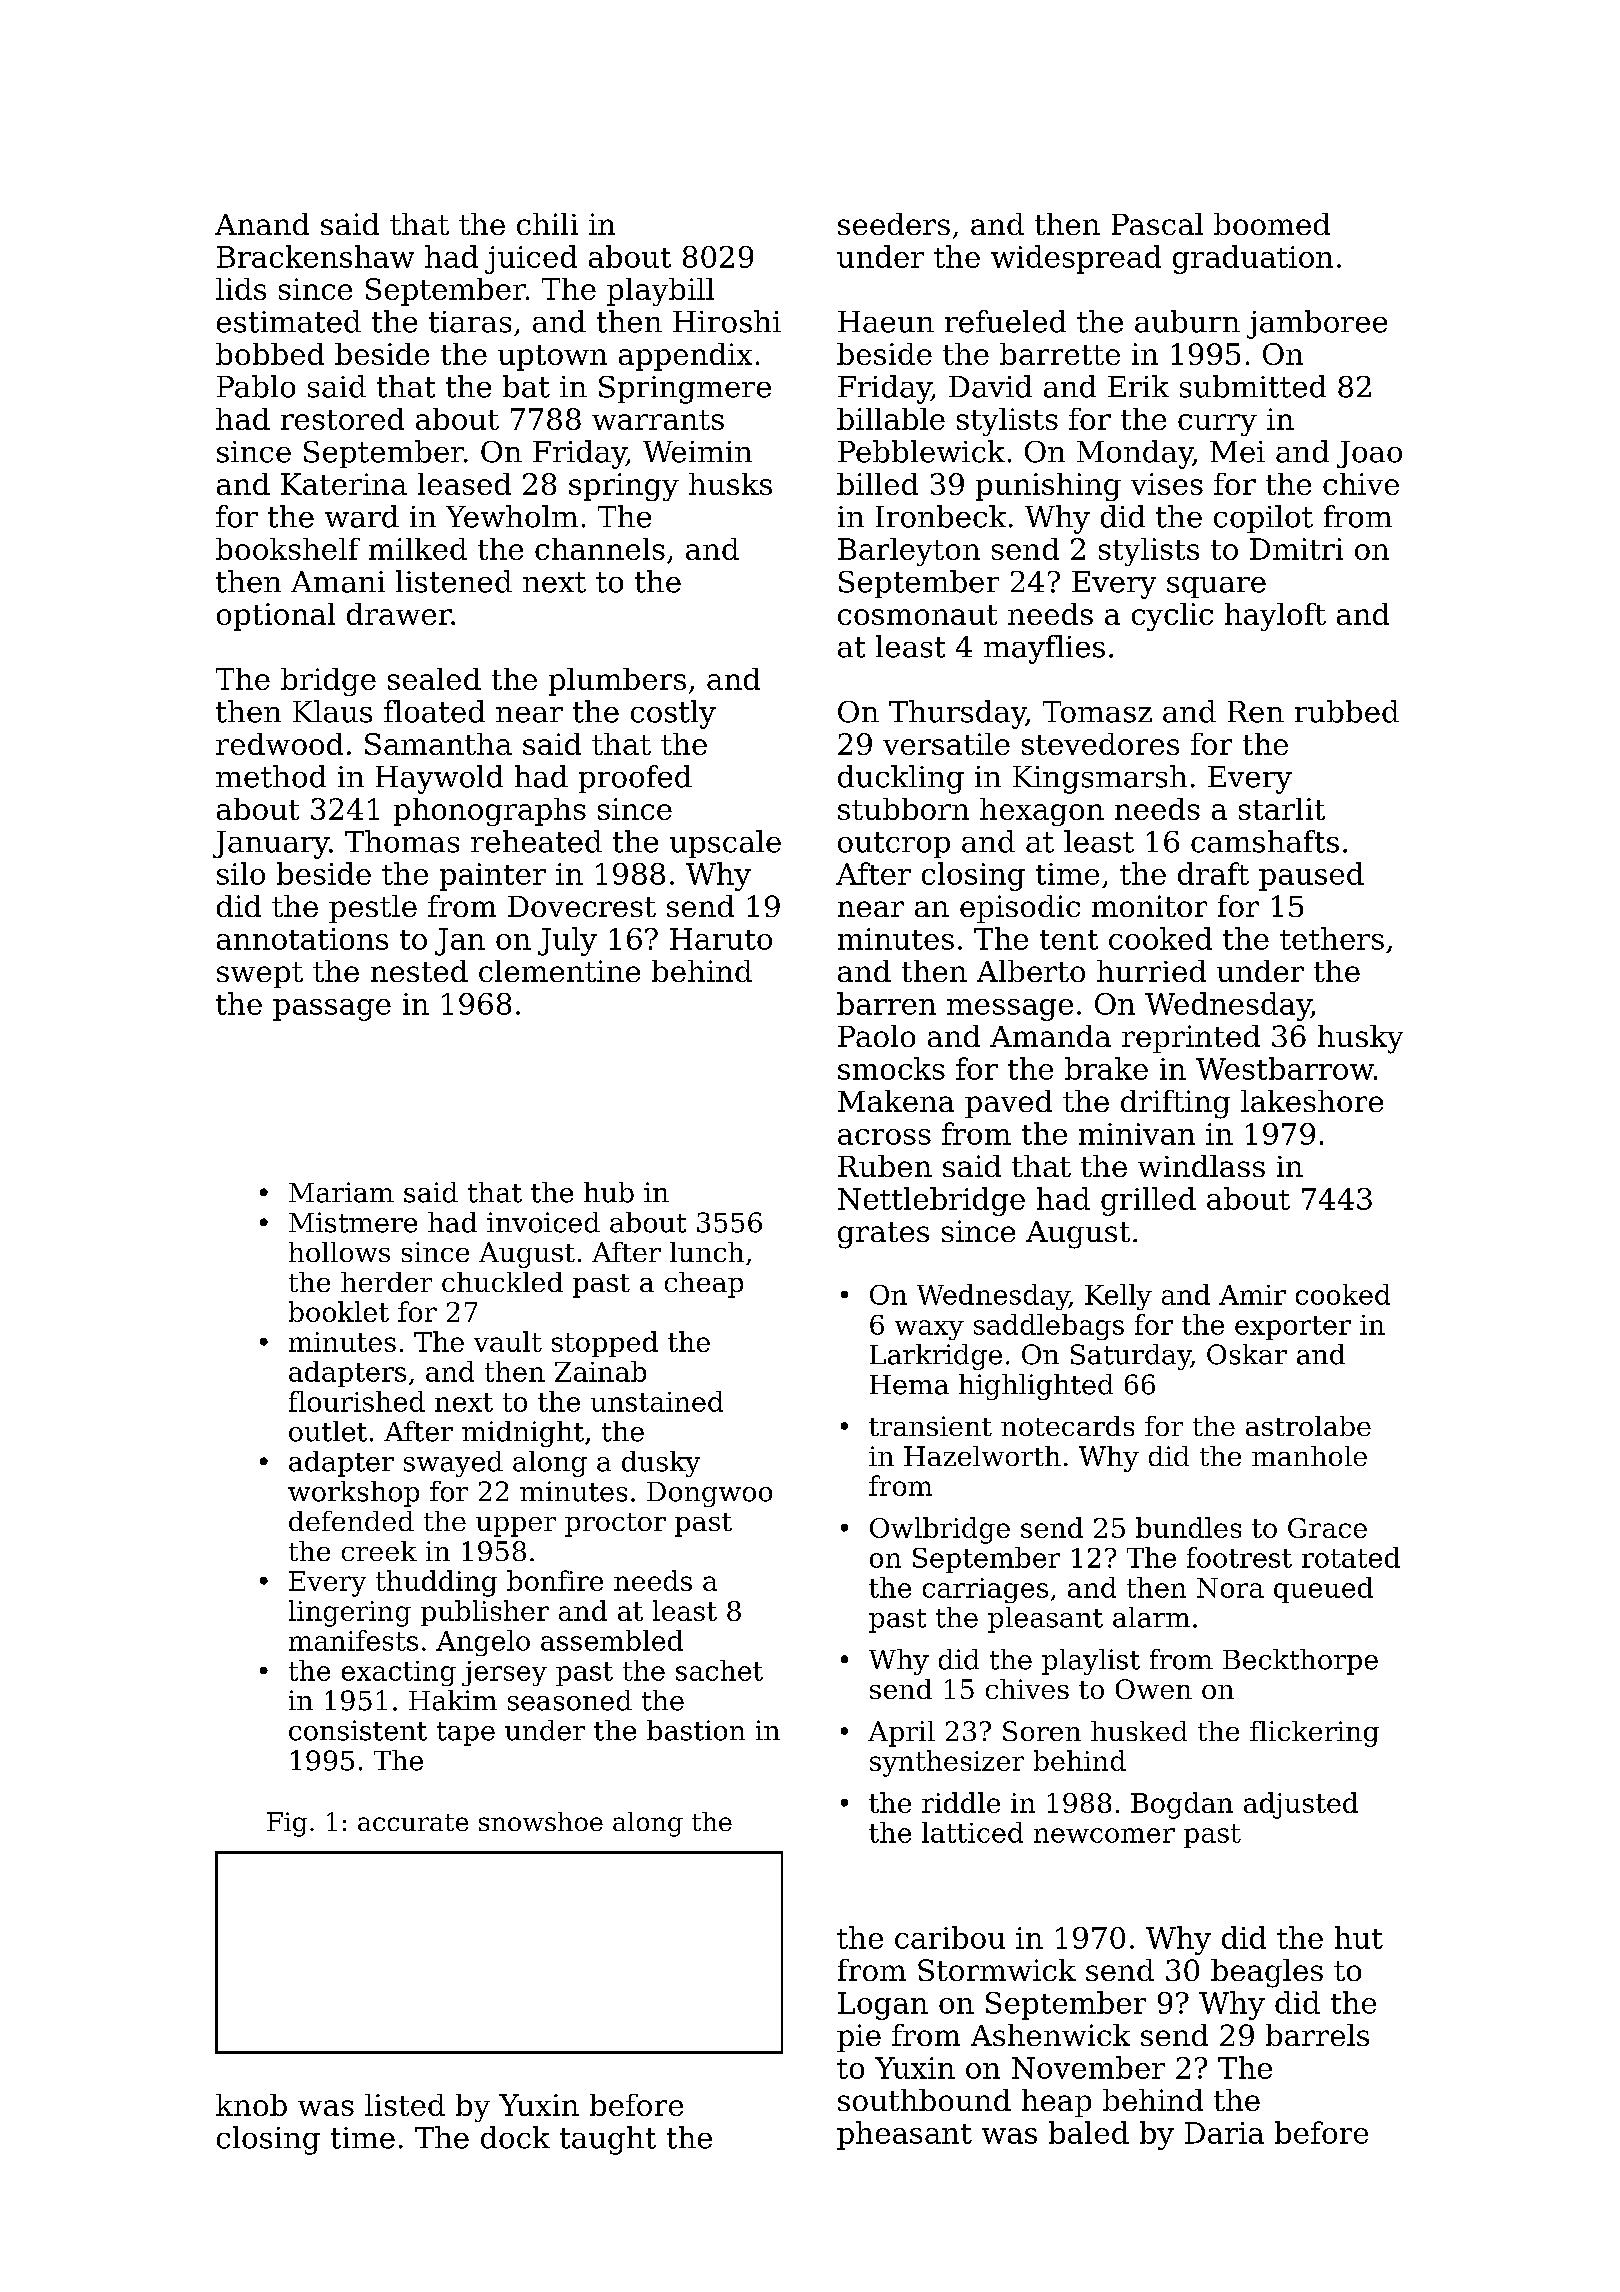  What do you see at coordinates (541, 1821) in the screenshot?
I see `snowshoe` at bounding box center [541, 1821].
